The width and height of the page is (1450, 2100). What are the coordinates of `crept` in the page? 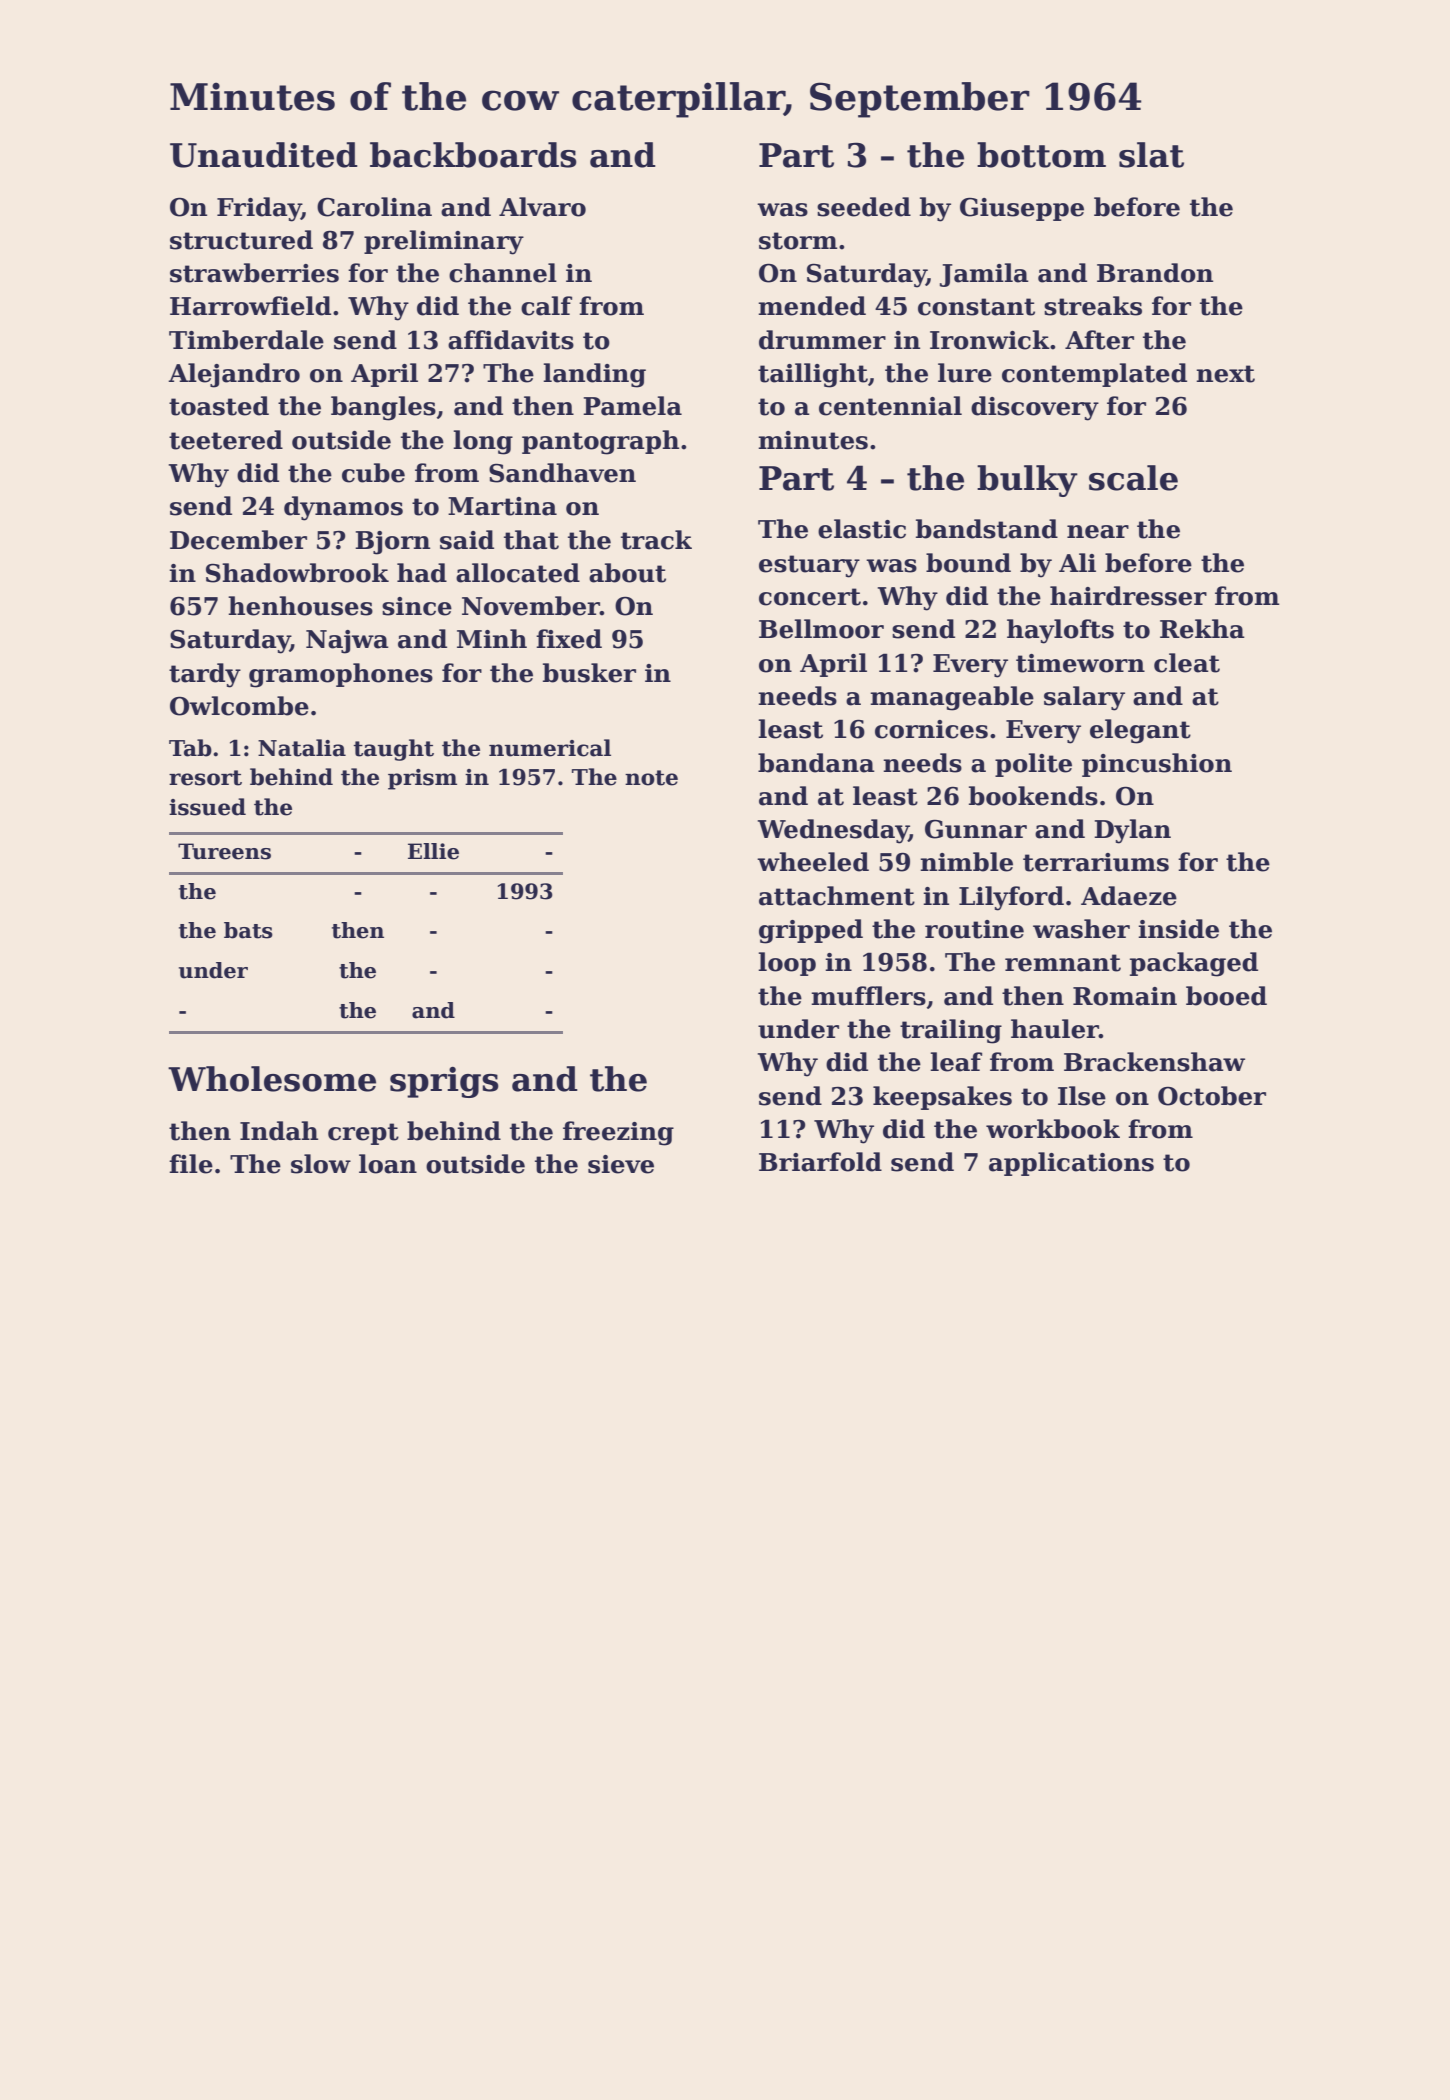 It's located at (363, 1134).
